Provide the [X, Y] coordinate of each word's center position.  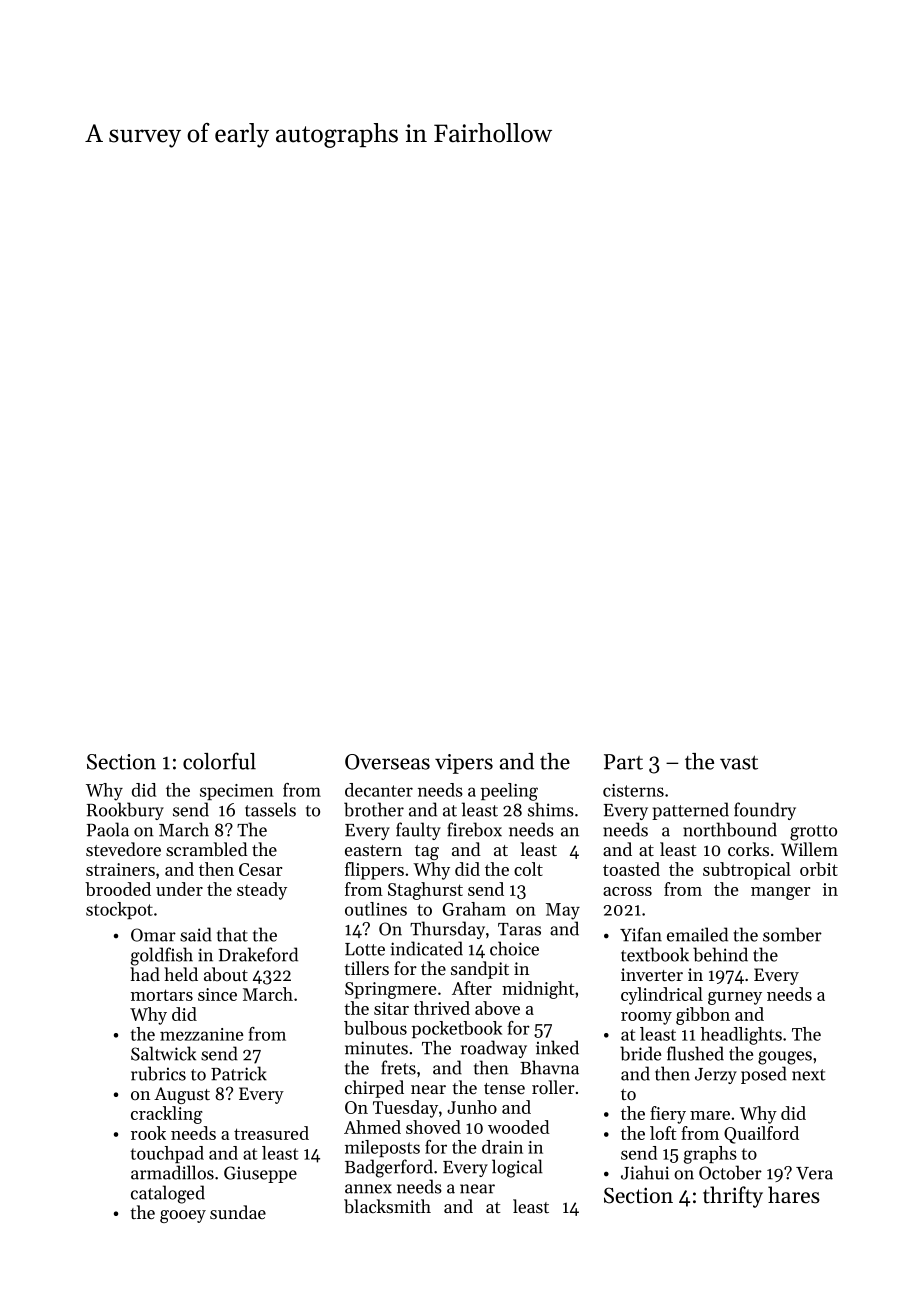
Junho [472, 1107]
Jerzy [716, 1076]
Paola [108, 829]
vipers [464, 764]
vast [739, 762]
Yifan [641, 934]
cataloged [168, 1194]
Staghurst [425, 891]
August [182, 1095]
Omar [153, 935]
